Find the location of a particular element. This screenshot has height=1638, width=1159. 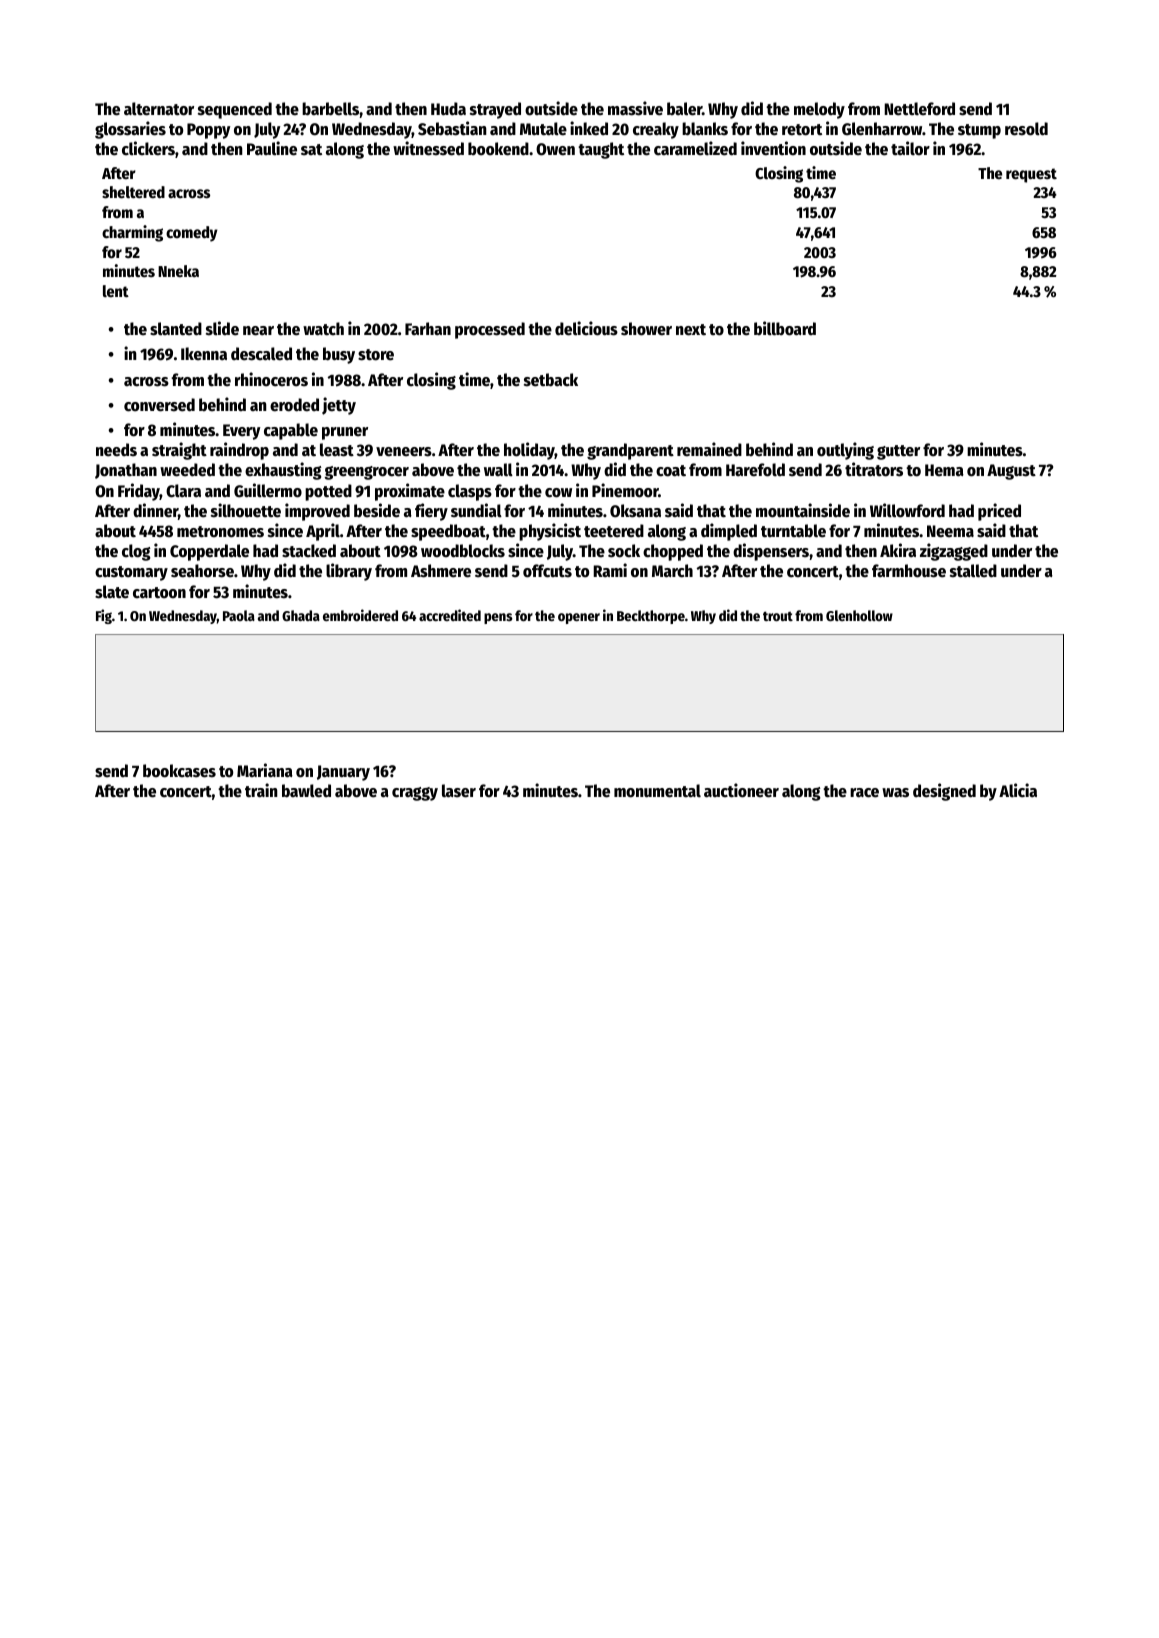

strayed is located at coordinates (495, 110).
